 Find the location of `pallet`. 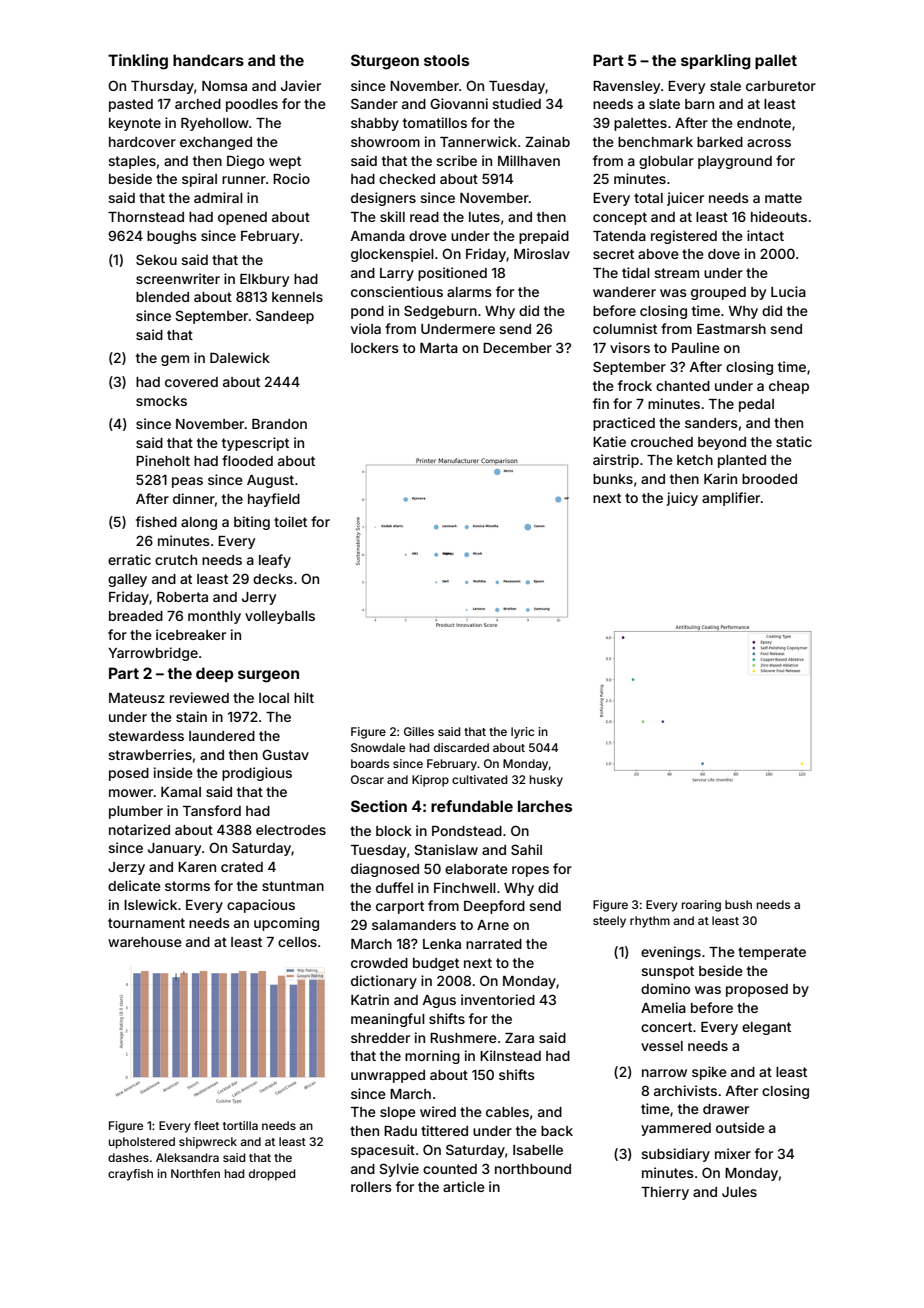

pallet is located at coordinates (776, 61).
